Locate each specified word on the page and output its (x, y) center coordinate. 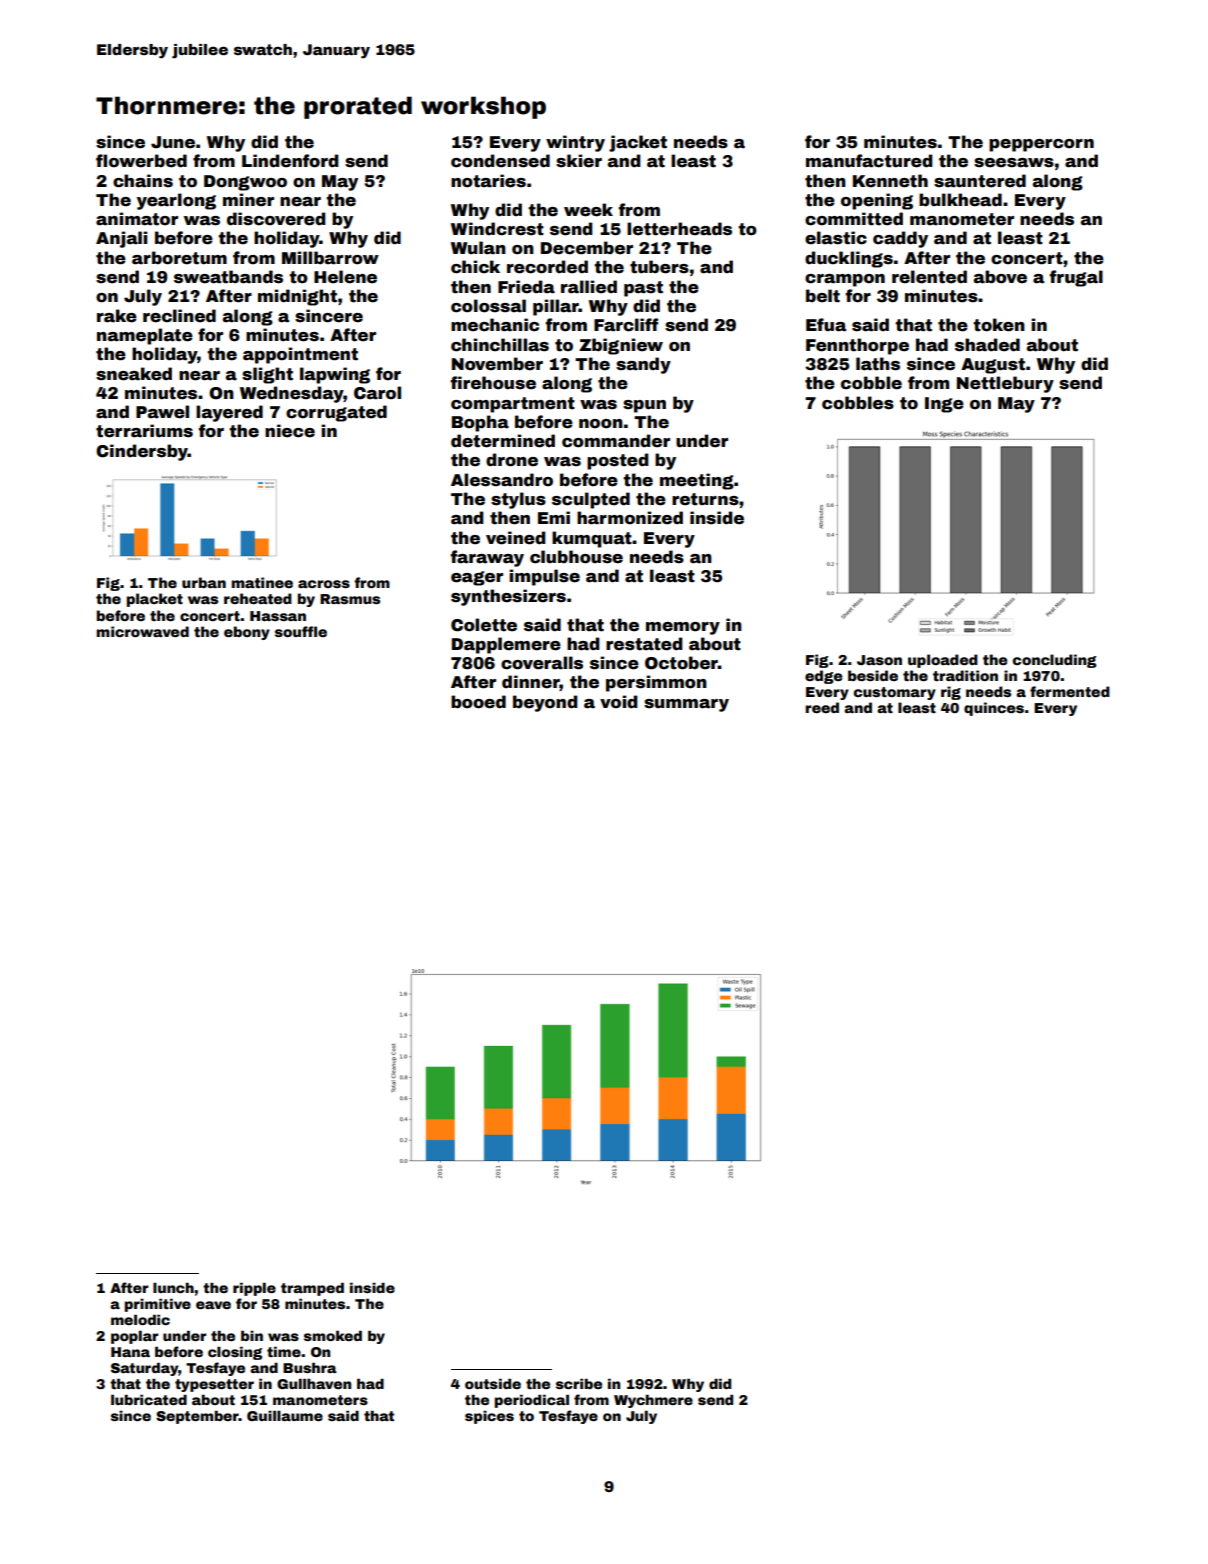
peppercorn (1041, 145)
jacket (638, 143)
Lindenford (290, 161)
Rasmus (350, 599)
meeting (697, 481)
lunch (173, 1287)
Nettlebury (1005, 384)
